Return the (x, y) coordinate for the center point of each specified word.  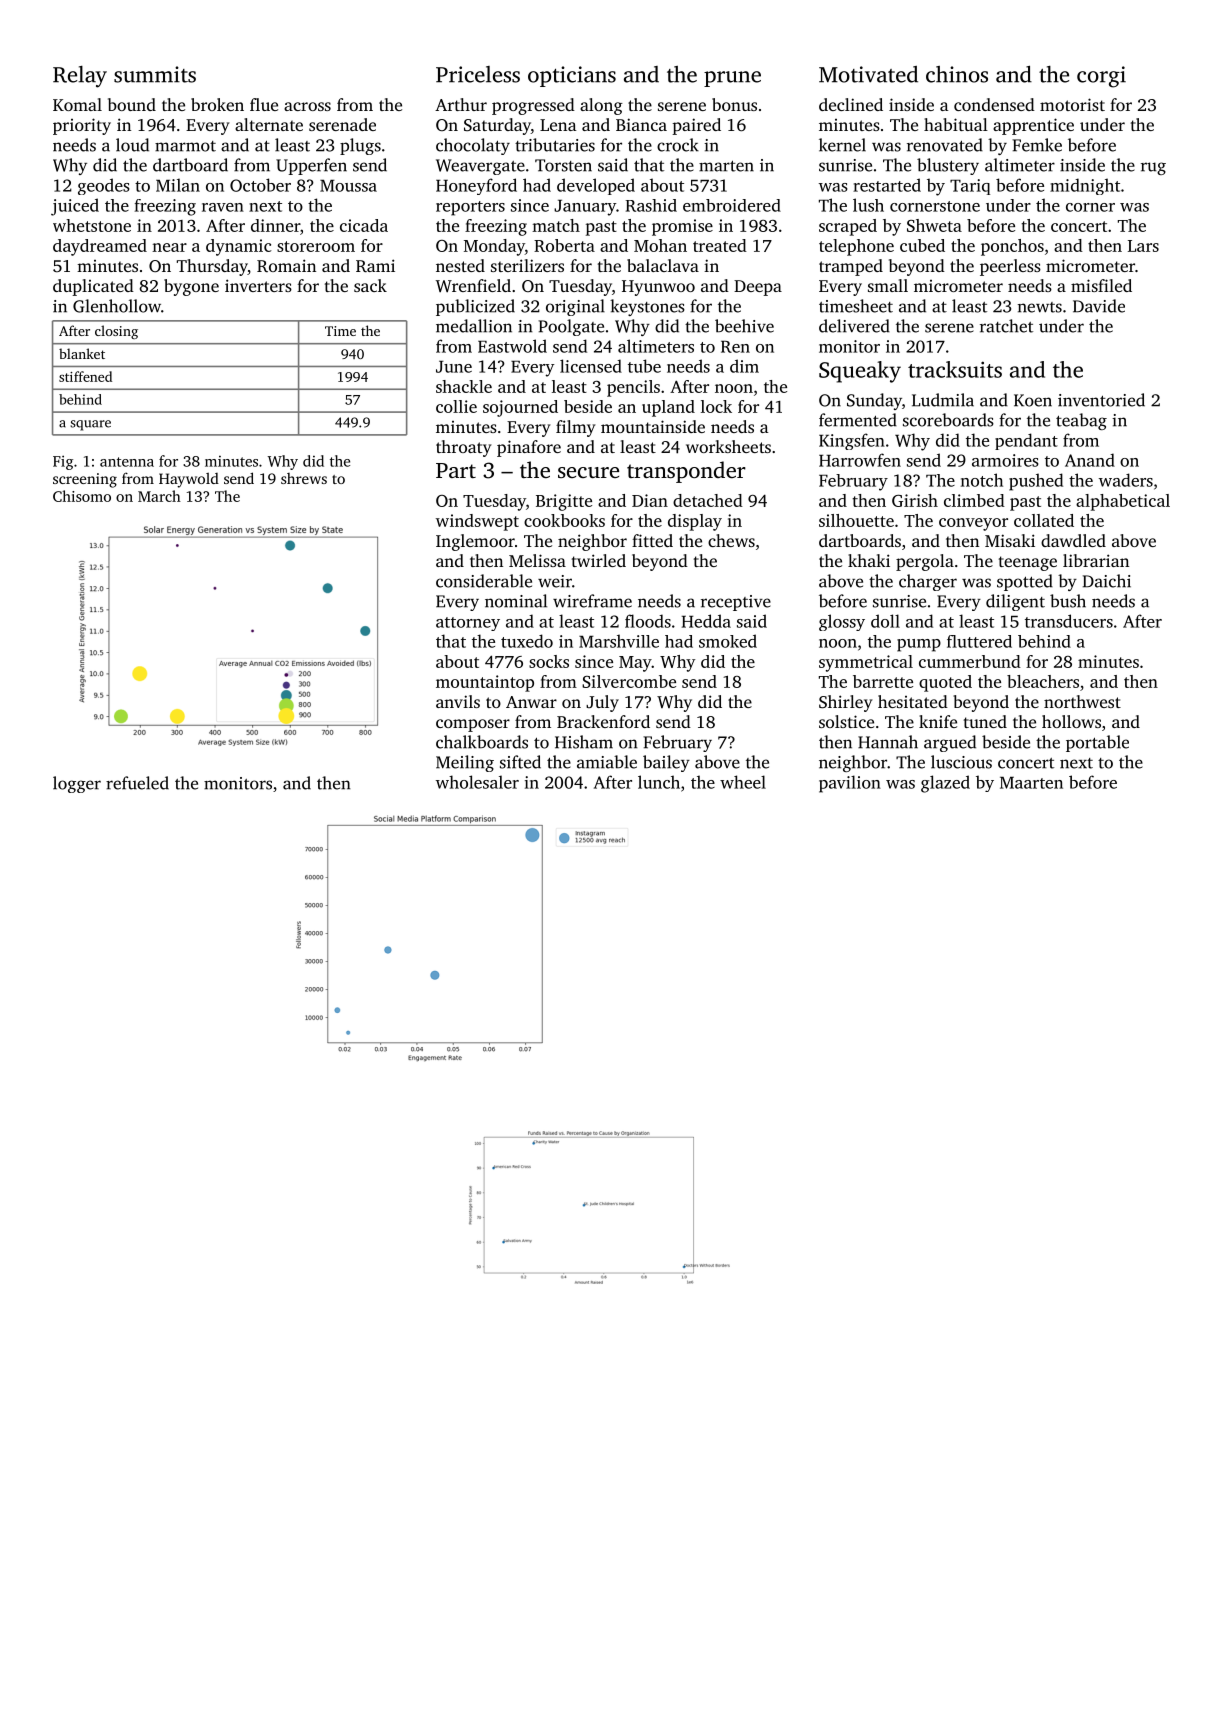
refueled (137, 783)
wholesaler (477, 782)
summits (155, 74)
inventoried (1101, 400)
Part (456, 470)
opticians (572, 76)
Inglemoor (475, 542)
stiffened (85, 376)
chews (731, 540)
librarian (1096, 560)
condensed (994, 104)
